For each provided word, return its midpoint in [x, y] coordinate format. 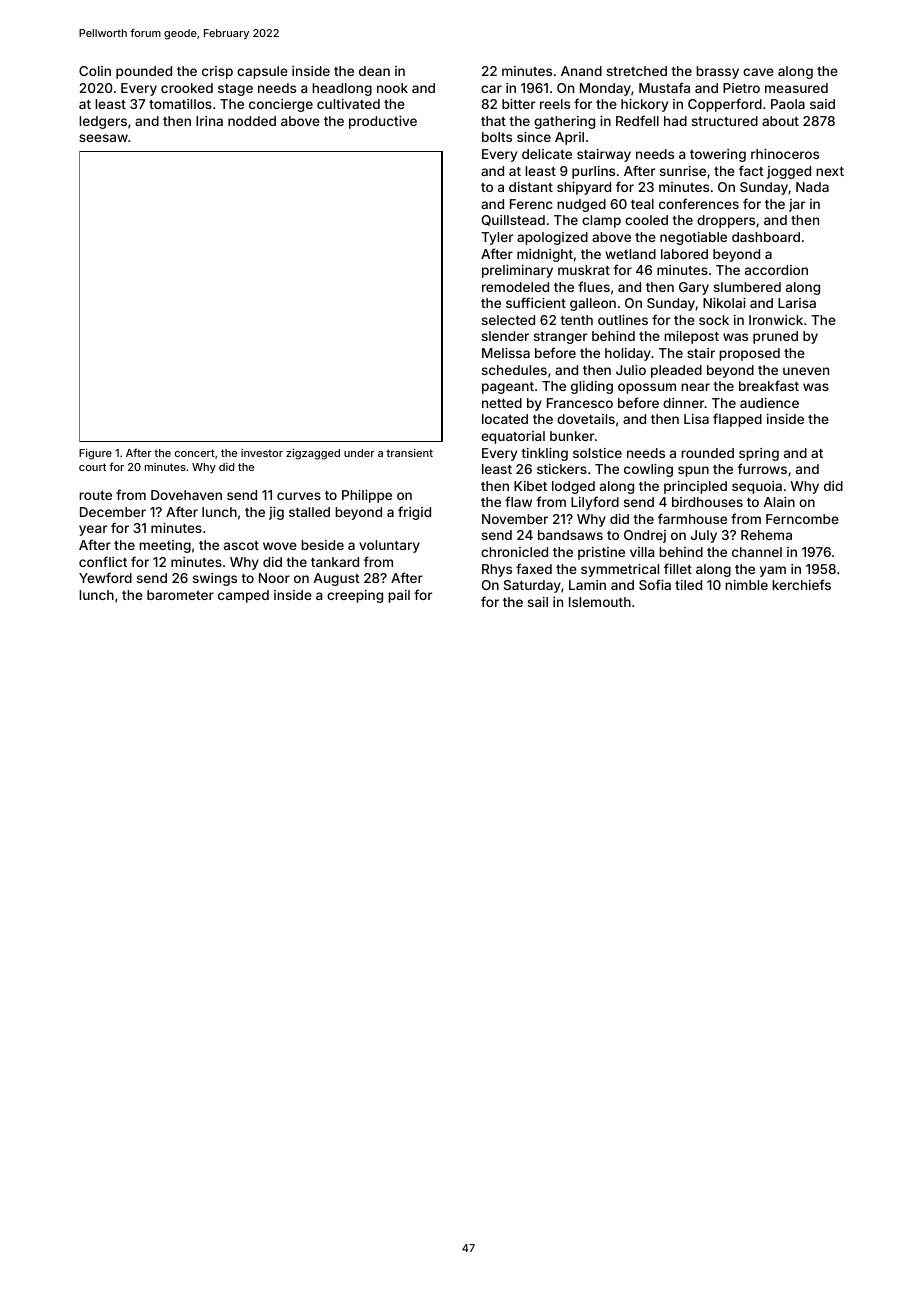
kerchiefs [801, 584]
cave [758, 72]
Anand [581, 71]
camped [243, 596]
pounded [144, 72]
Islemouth [600, 602]
